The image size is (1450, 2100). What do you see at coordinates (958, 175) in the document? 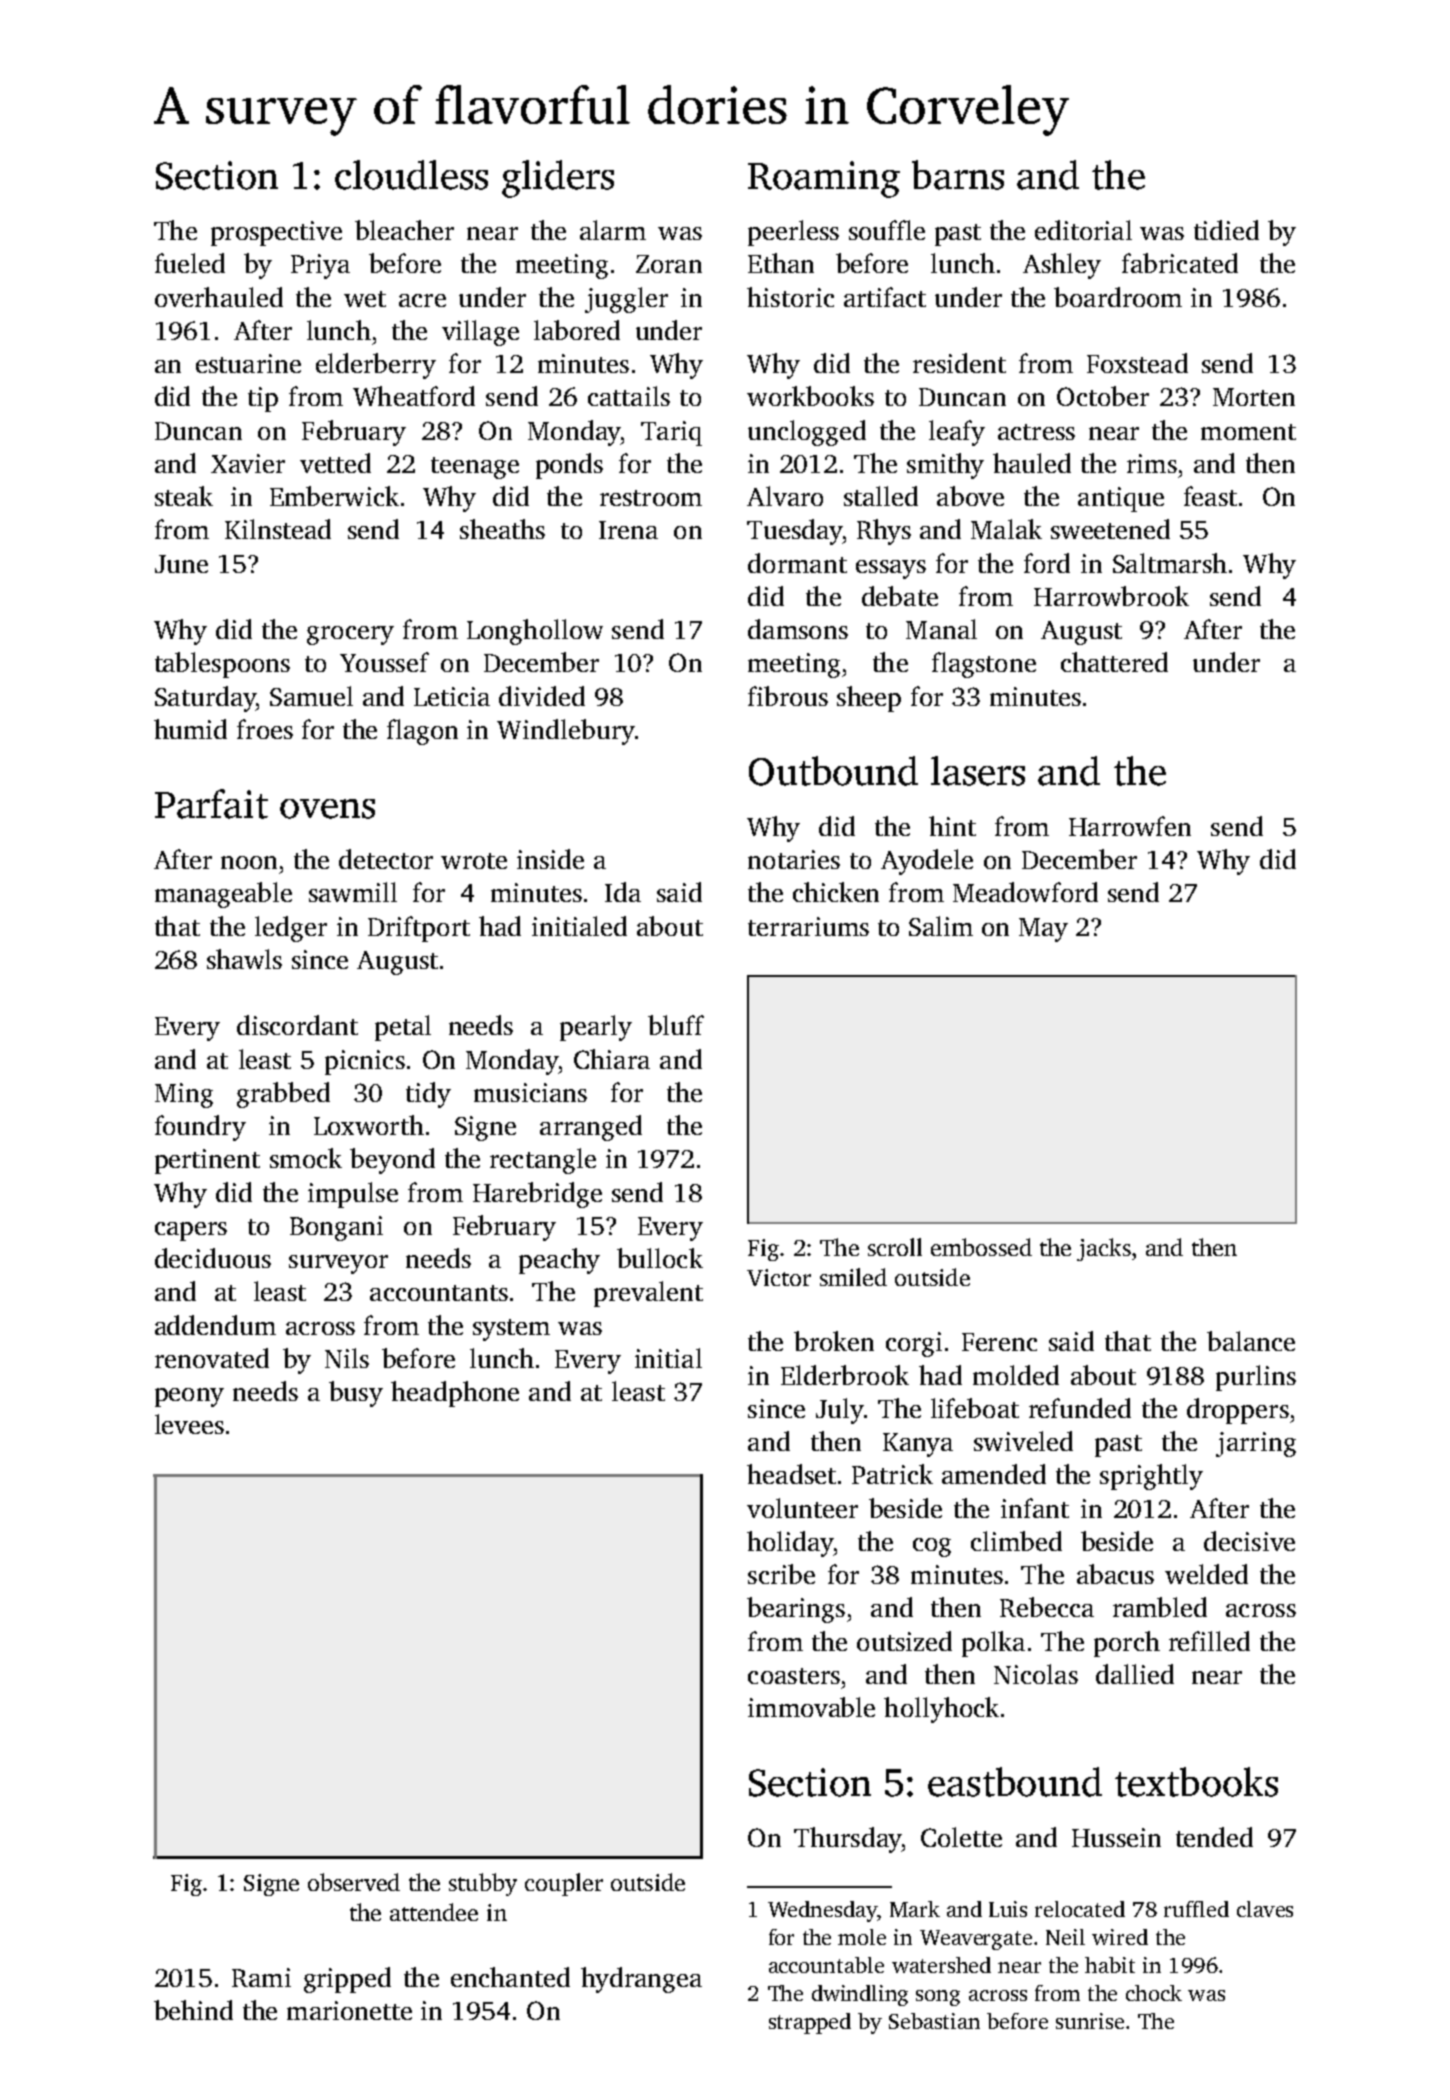
I see `barns` at bounding box center [958, 175].
